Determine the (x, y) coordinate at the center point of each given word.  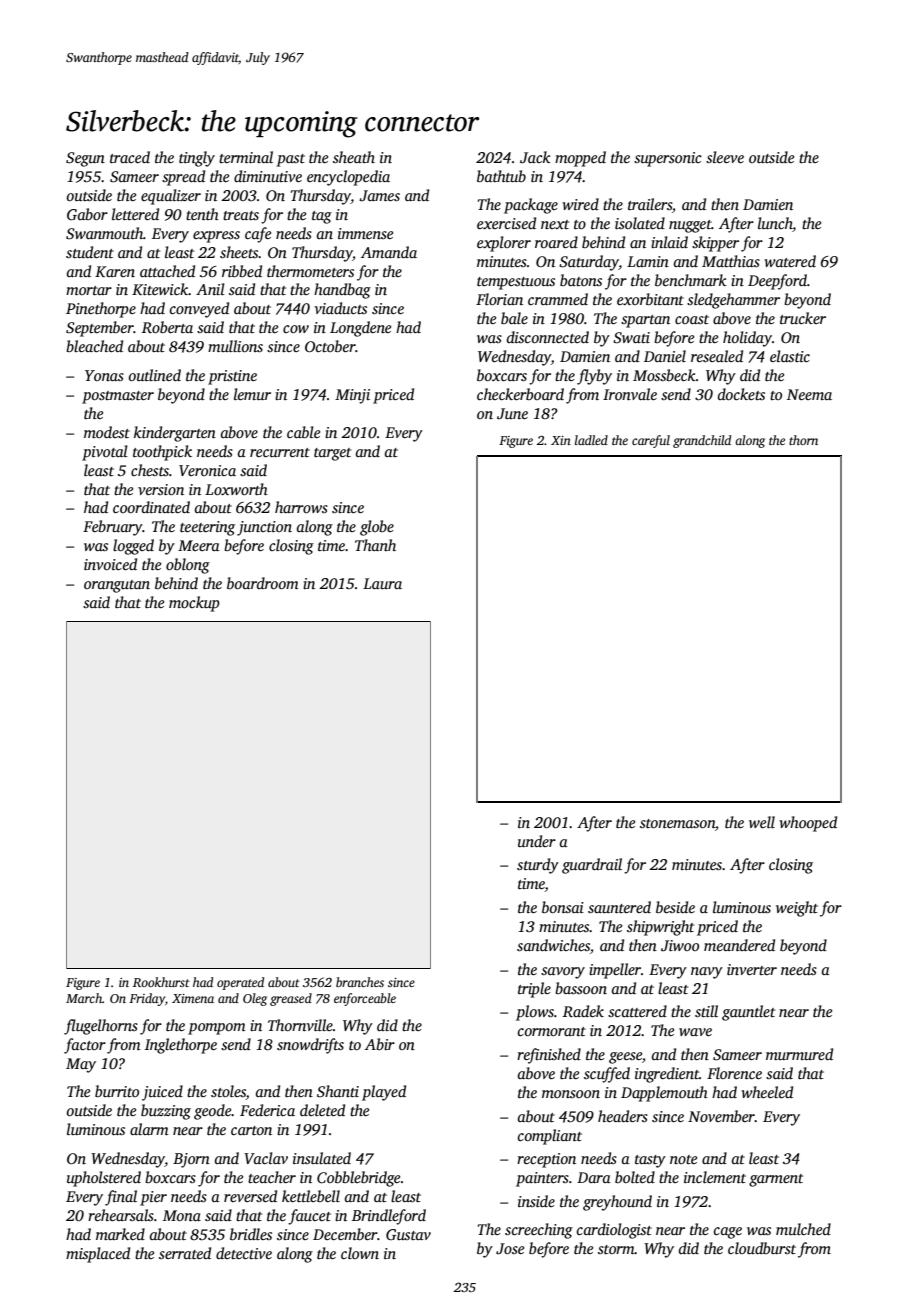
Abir (380, 1044)
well (762, 822)
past (291, 160)
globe (377, 528)
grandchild (702, 441)
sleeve (725, 157)
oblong (188, 566)
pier (153, 1198)
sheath (354, 157)
